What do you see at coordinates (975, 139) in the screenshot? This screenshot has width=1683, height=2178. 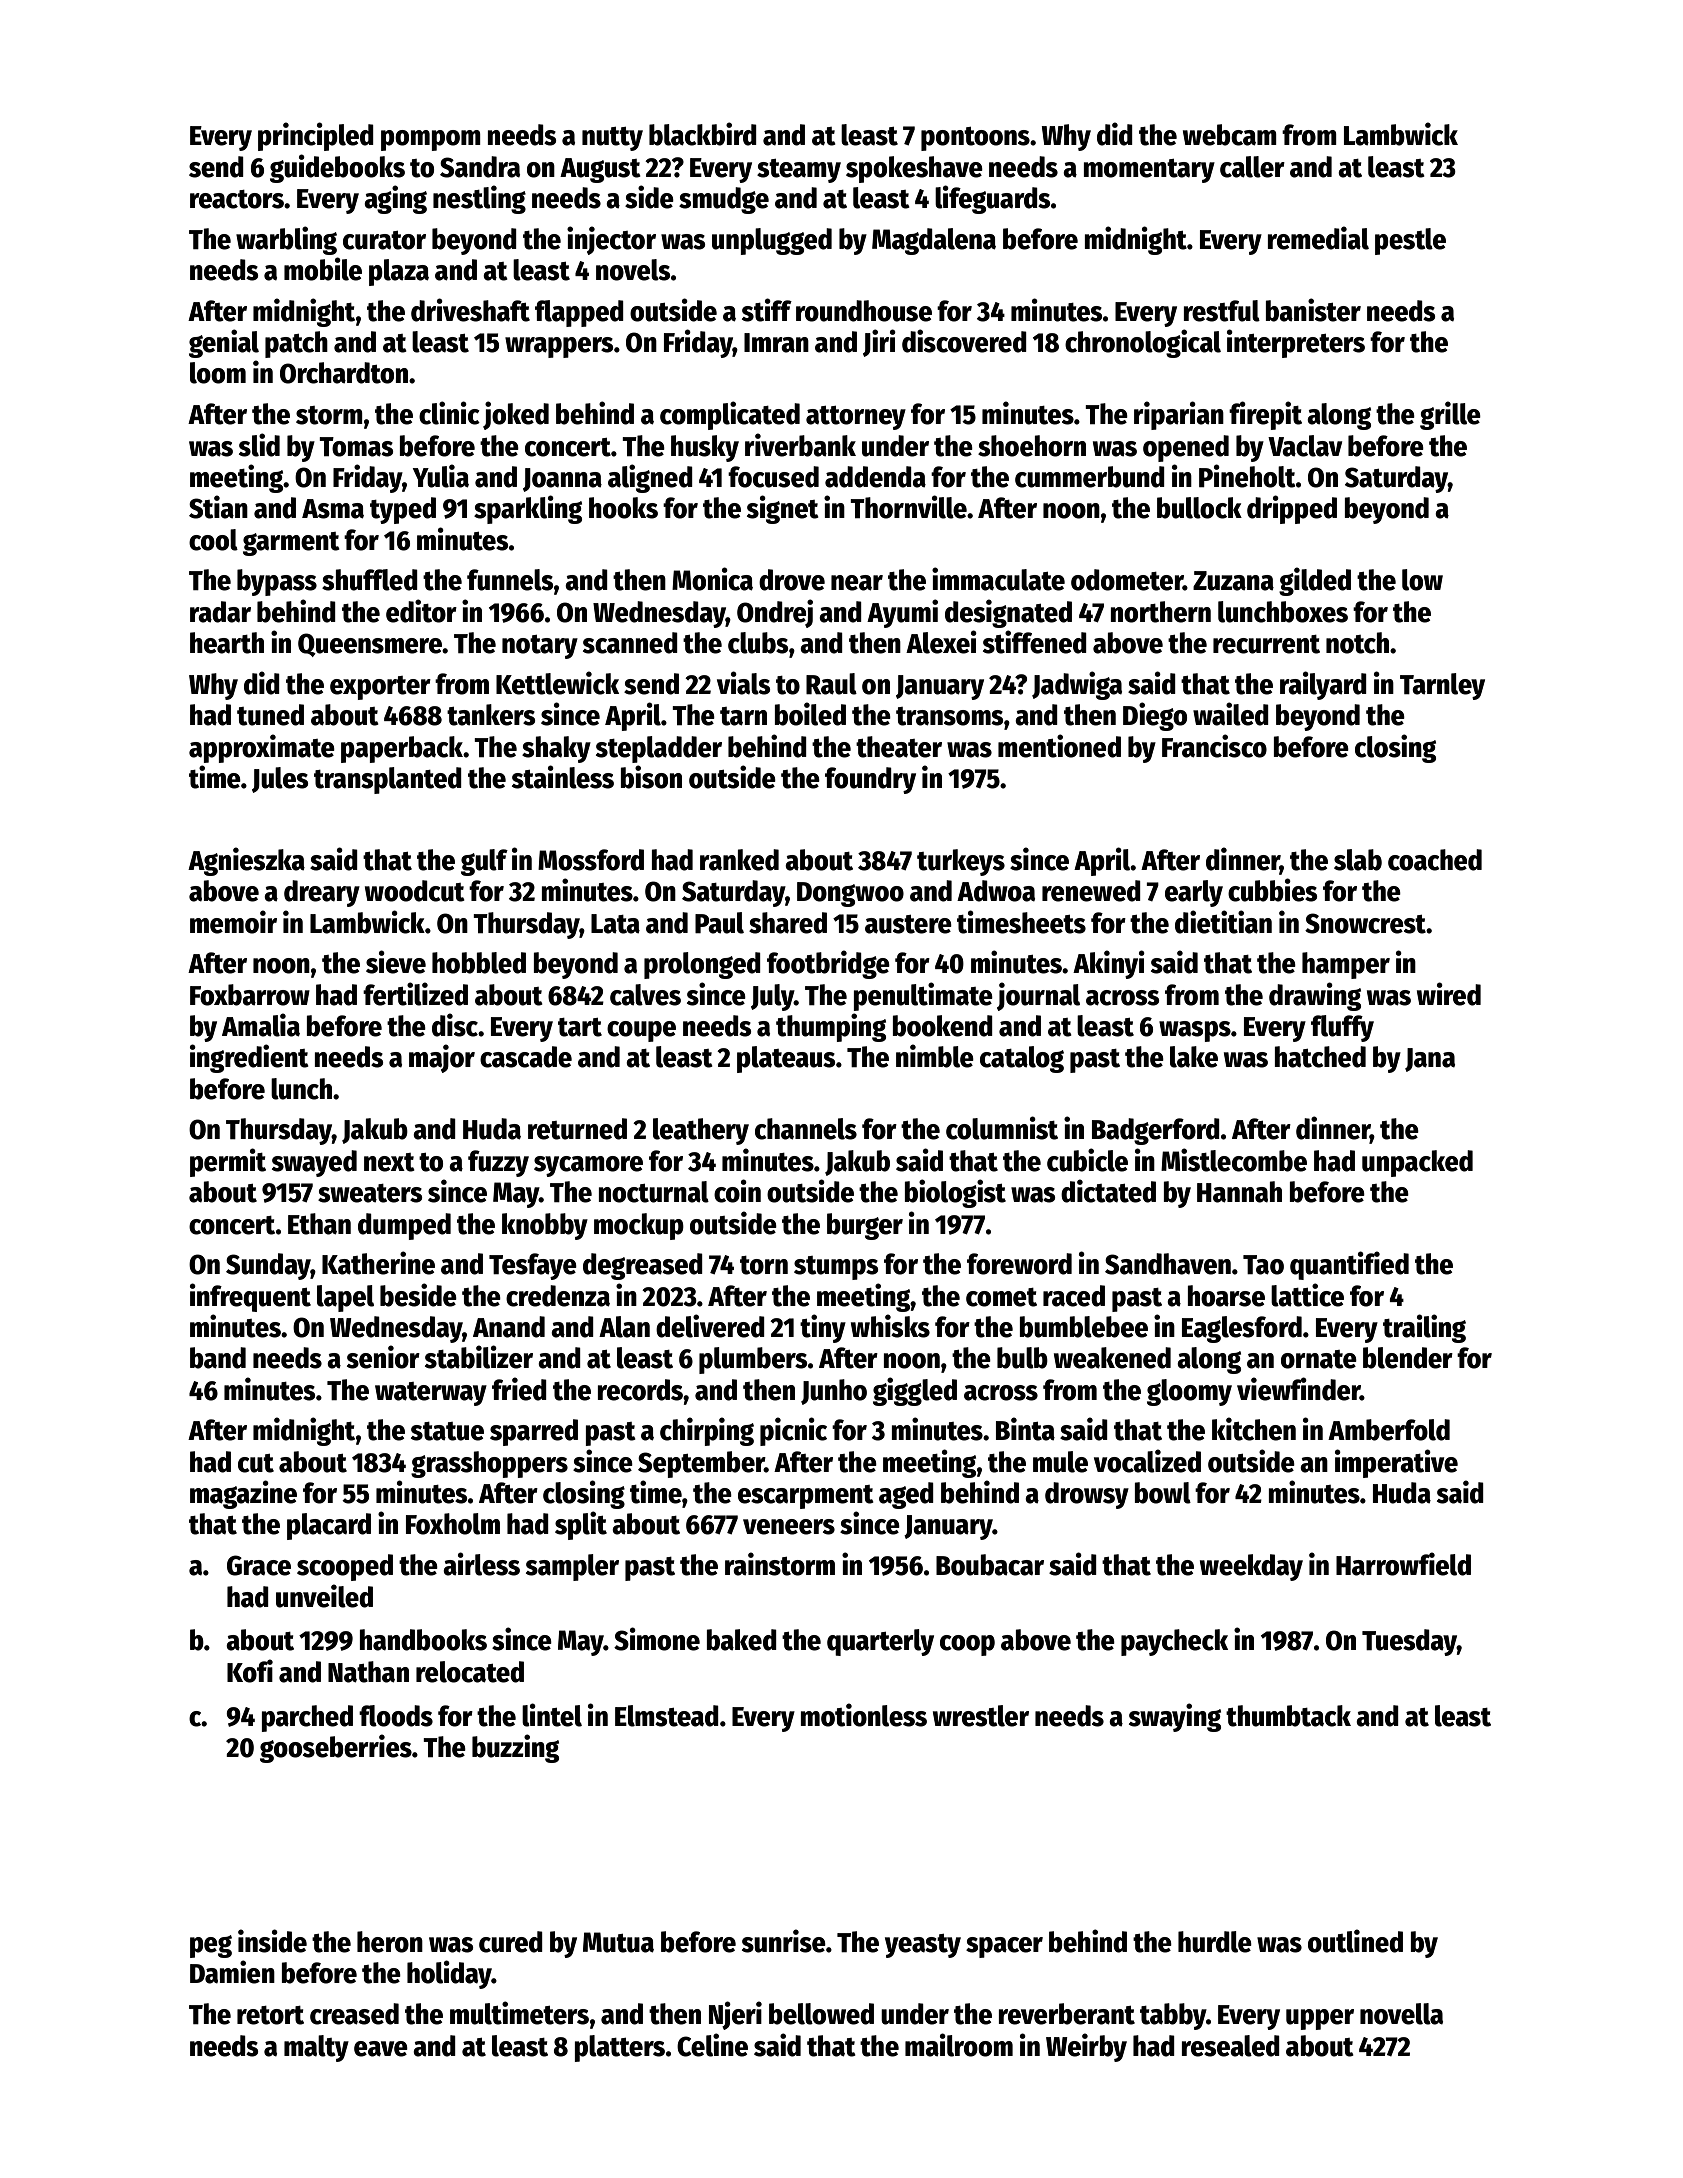 I see `pontoons` at bounding box center [975, 139].
